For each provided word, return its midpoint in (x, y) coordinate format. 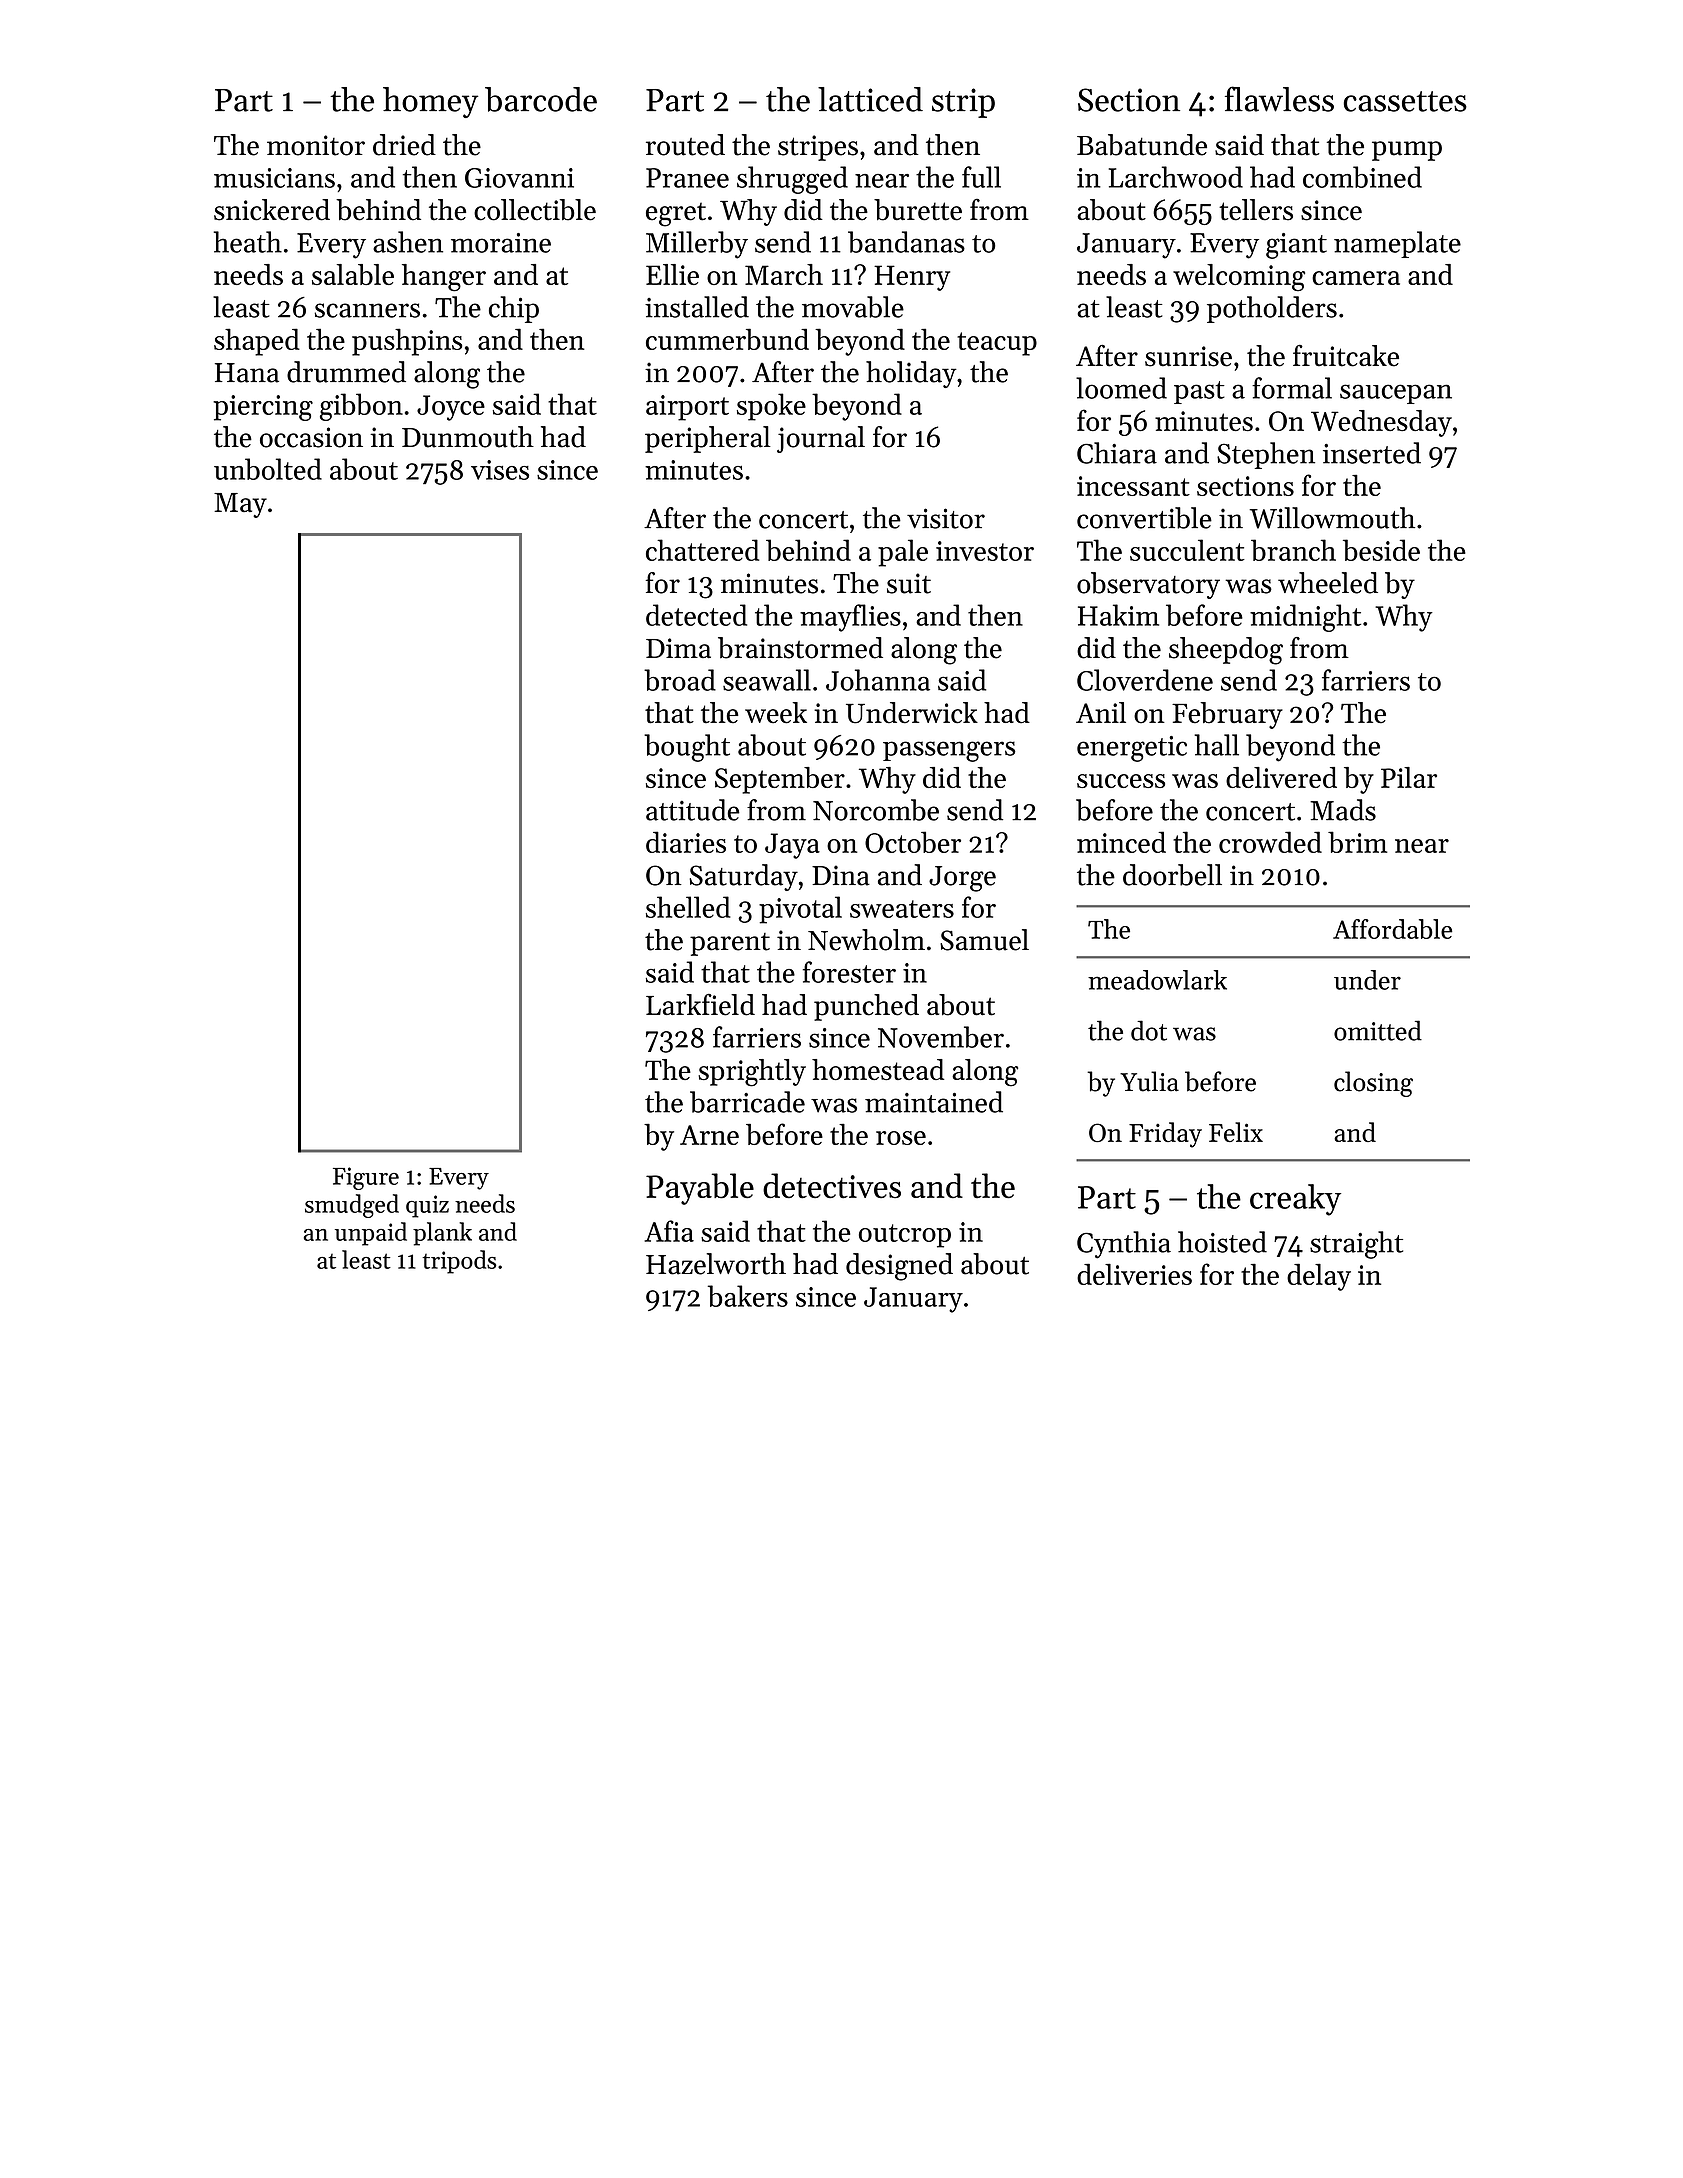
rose (901, 1138)
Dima (678, 648)
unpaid (371, 1234)
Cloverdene (1145, 680)
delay (1319, 1277)
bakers (748, 1296)
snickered (272, 210)
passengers (949, 751)
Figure (366, 1178)
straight (1356, 1245)
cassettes (1405, 101)
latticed (870, 99)
